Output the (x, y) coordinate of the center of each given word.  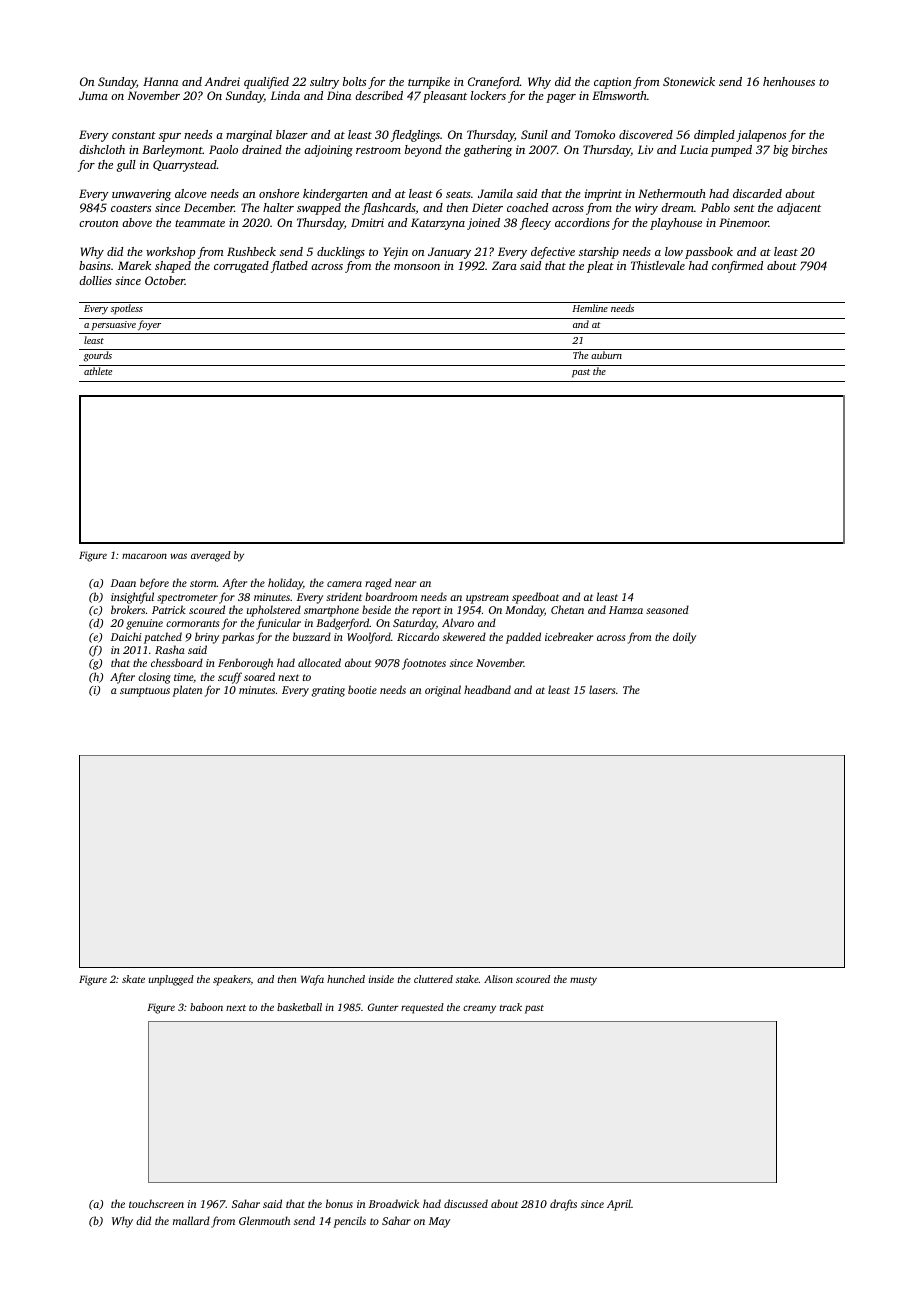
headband (487, 689)
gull (126, 166)
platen (187, 691)
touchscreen (156, 1203)
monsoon (417, 267)
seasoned (667, 609)
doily (684, 638)
